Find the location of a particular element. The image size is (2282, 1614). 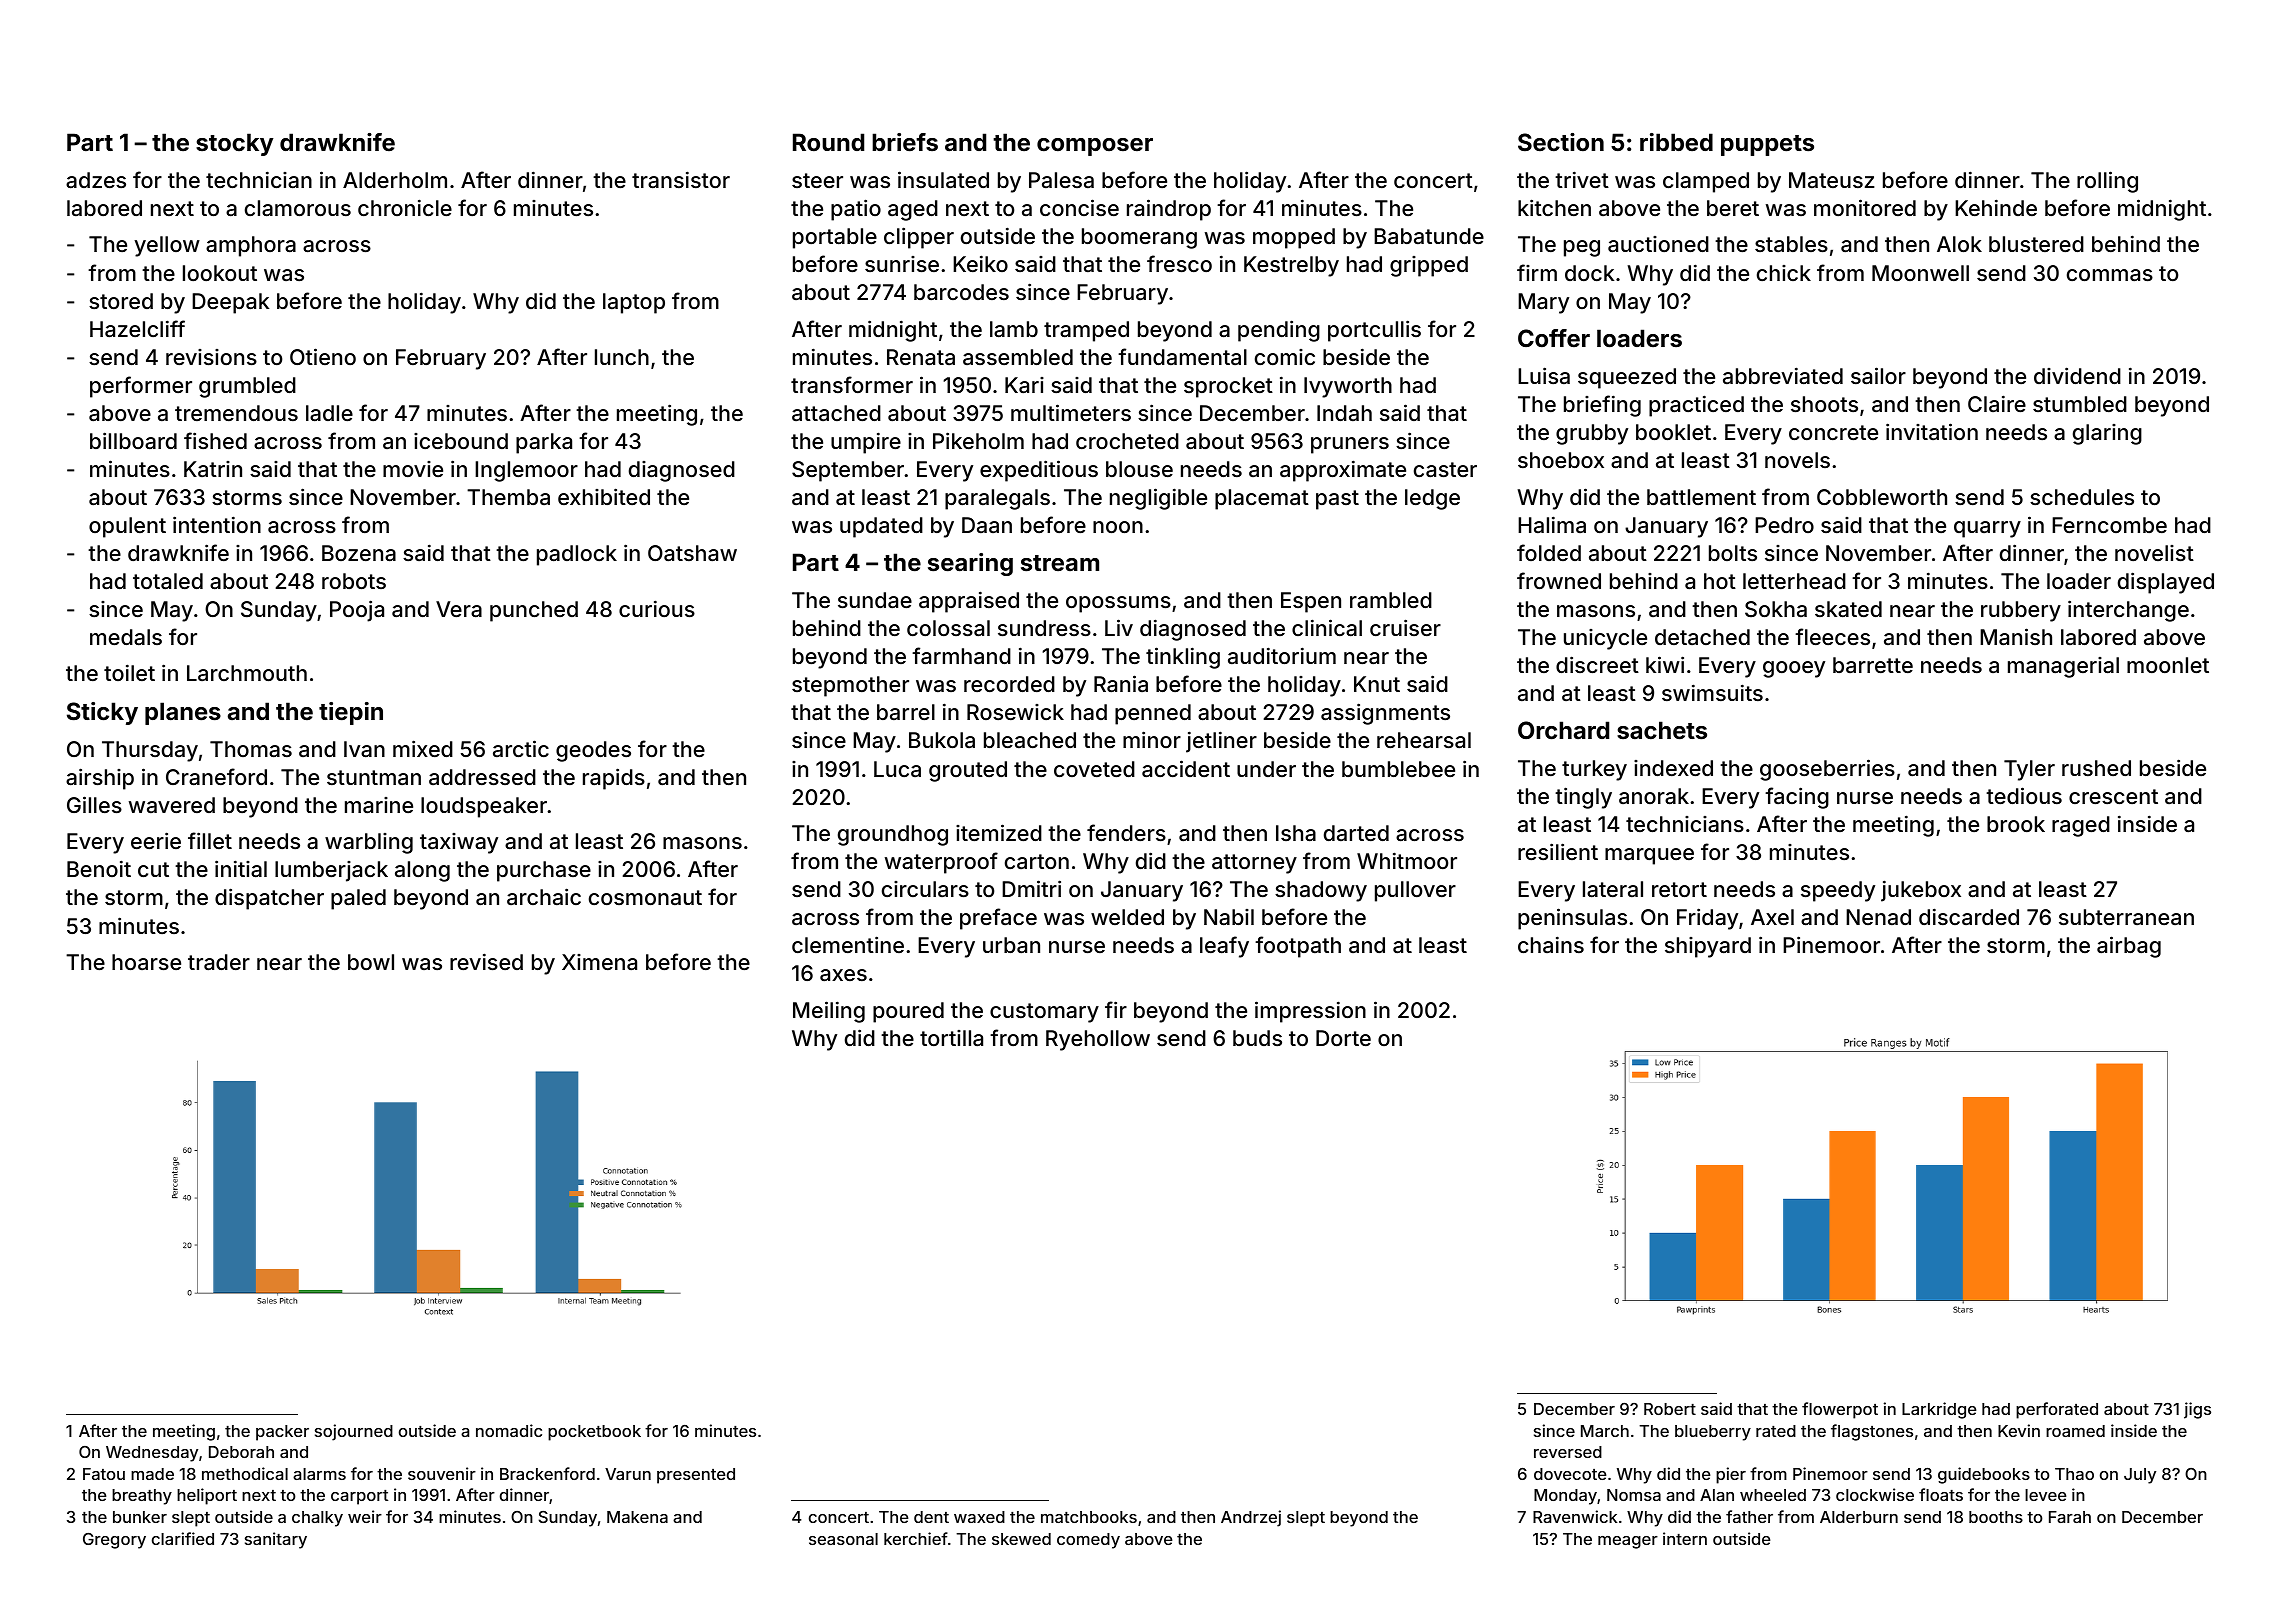

tiepin is located at coordinates (351, 713).
